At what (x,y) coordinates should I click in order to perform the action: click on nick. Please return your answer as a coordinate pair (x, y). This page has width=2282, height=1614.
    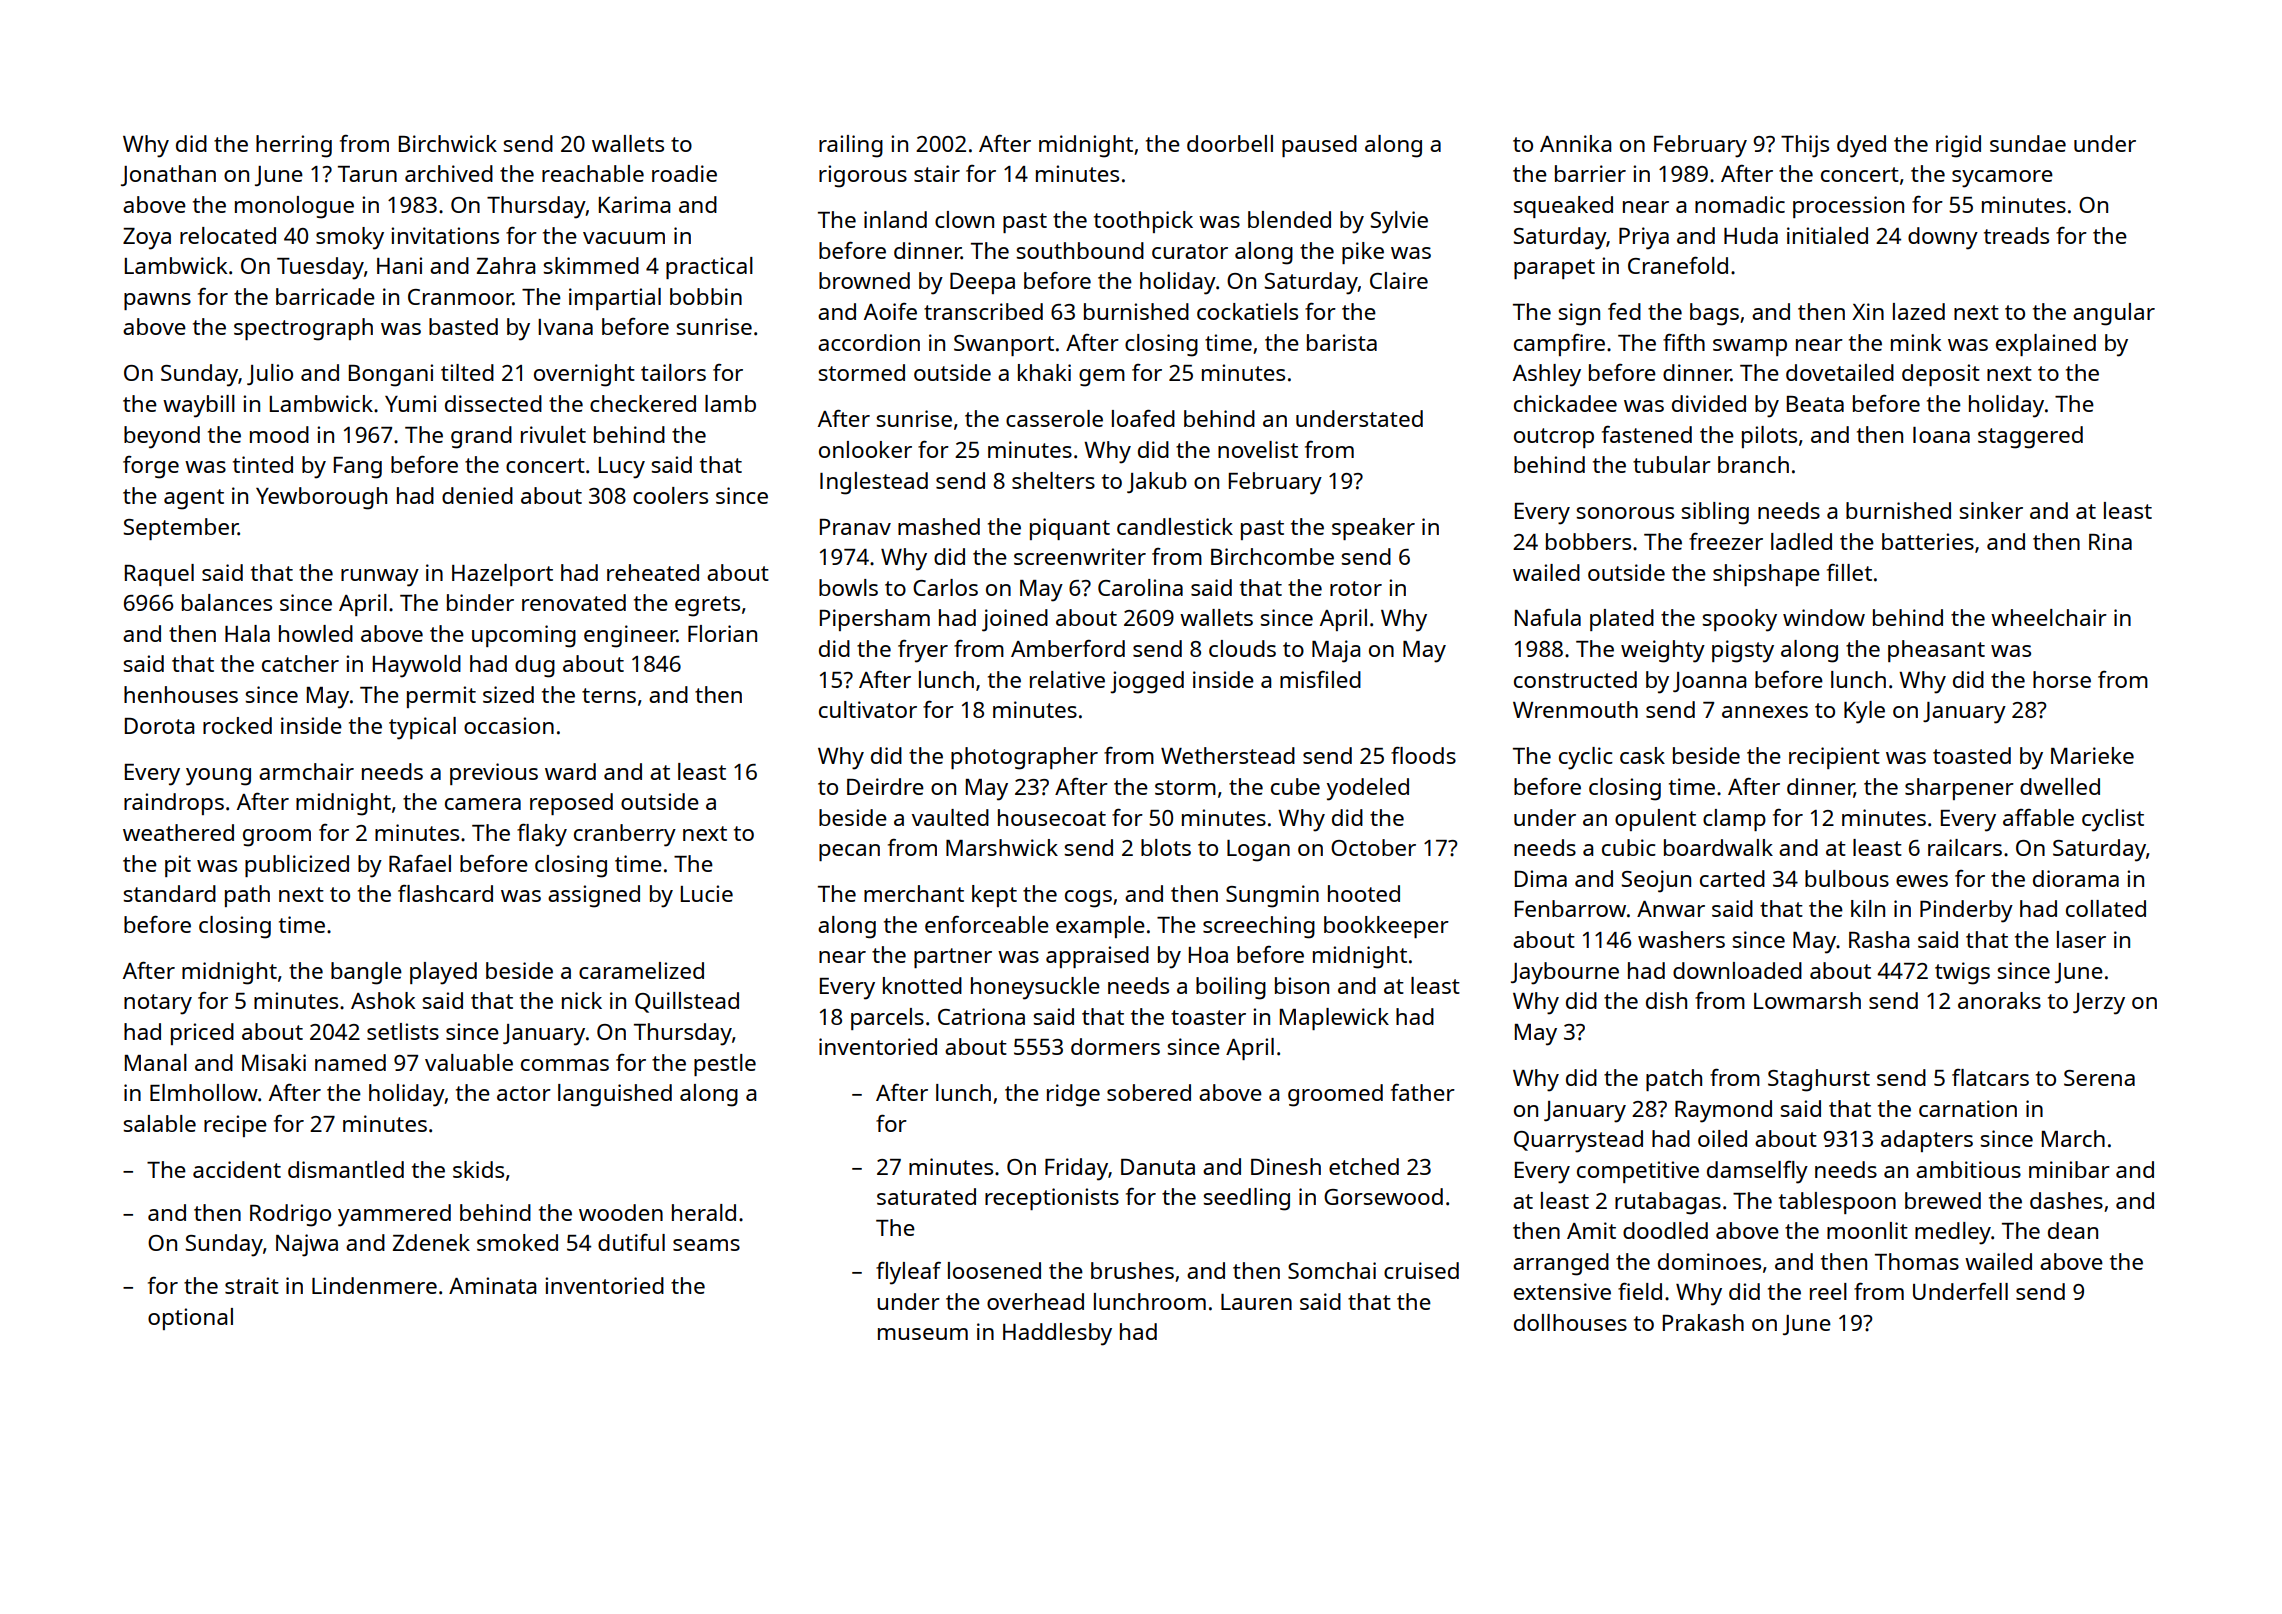
    Looking at the image, I should click on (582, 1000).
